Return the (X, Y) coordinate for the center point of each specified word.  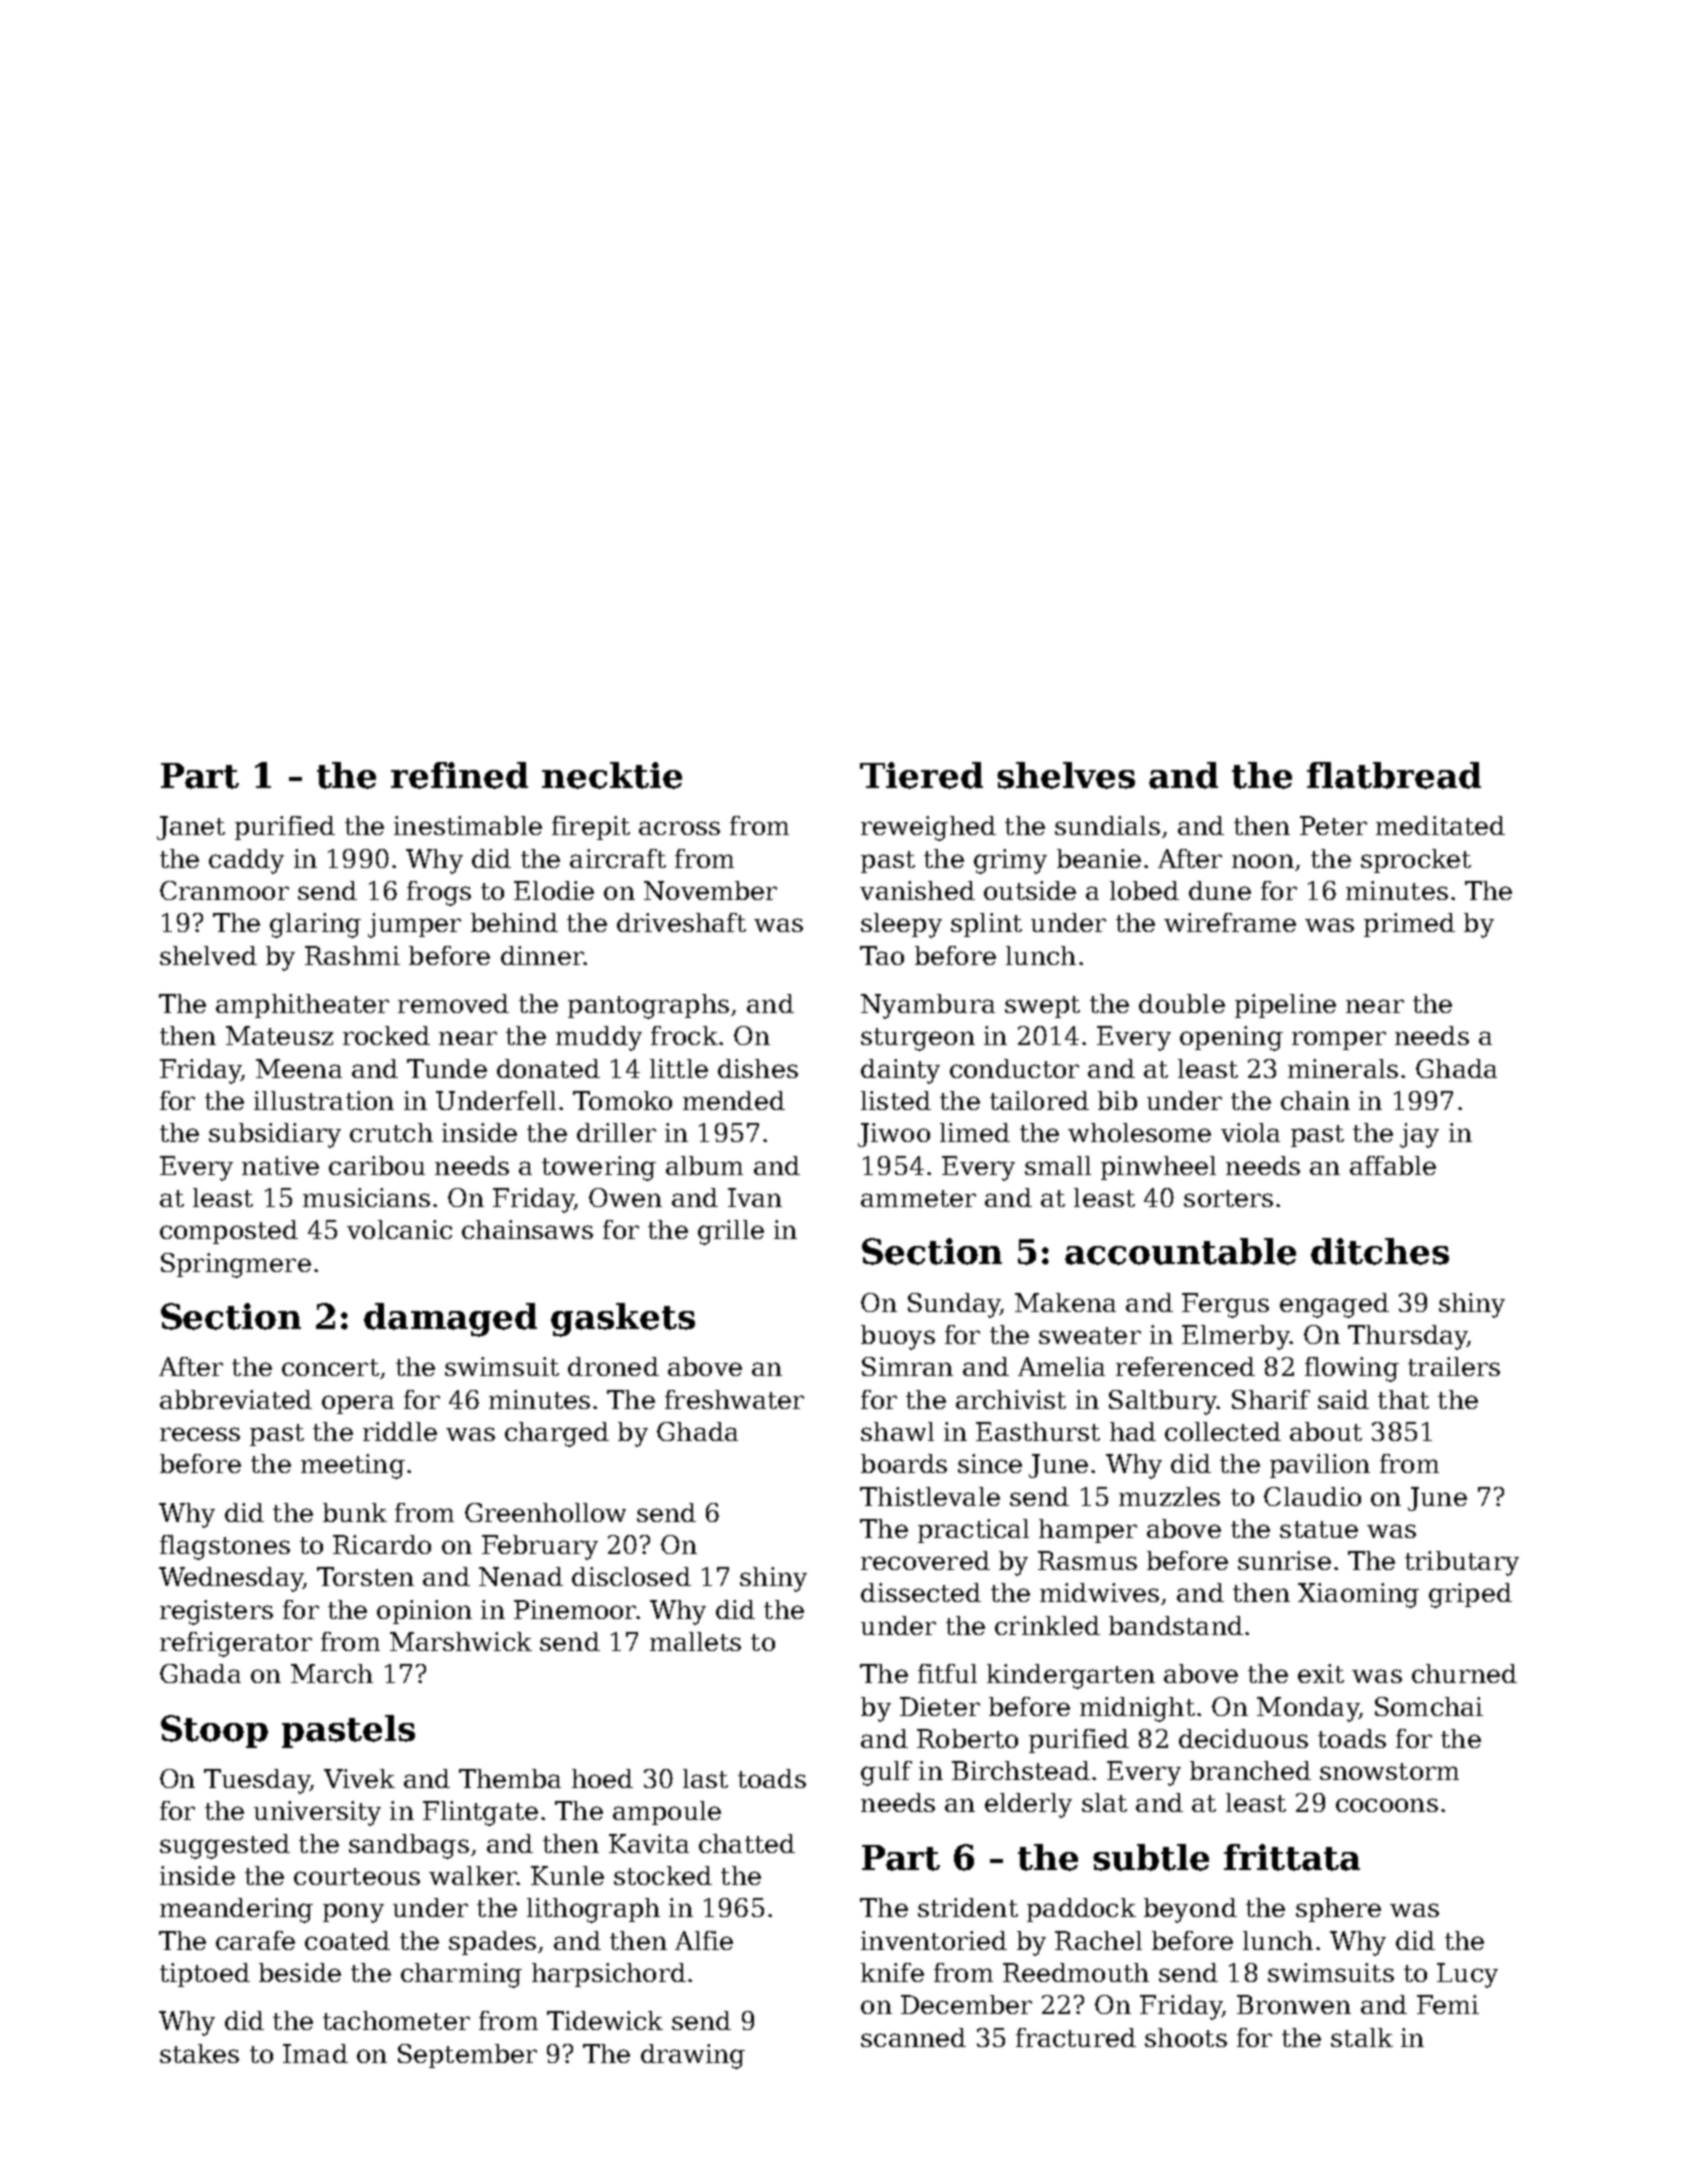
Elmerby (1235, 1337)
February (540, 1547)
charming (461, 1975)
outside (1030, 890)
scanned (913, 2037)
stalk (1362, 2037)
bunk (355, 1512)
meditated (1440, 825)
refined (459, 775)
